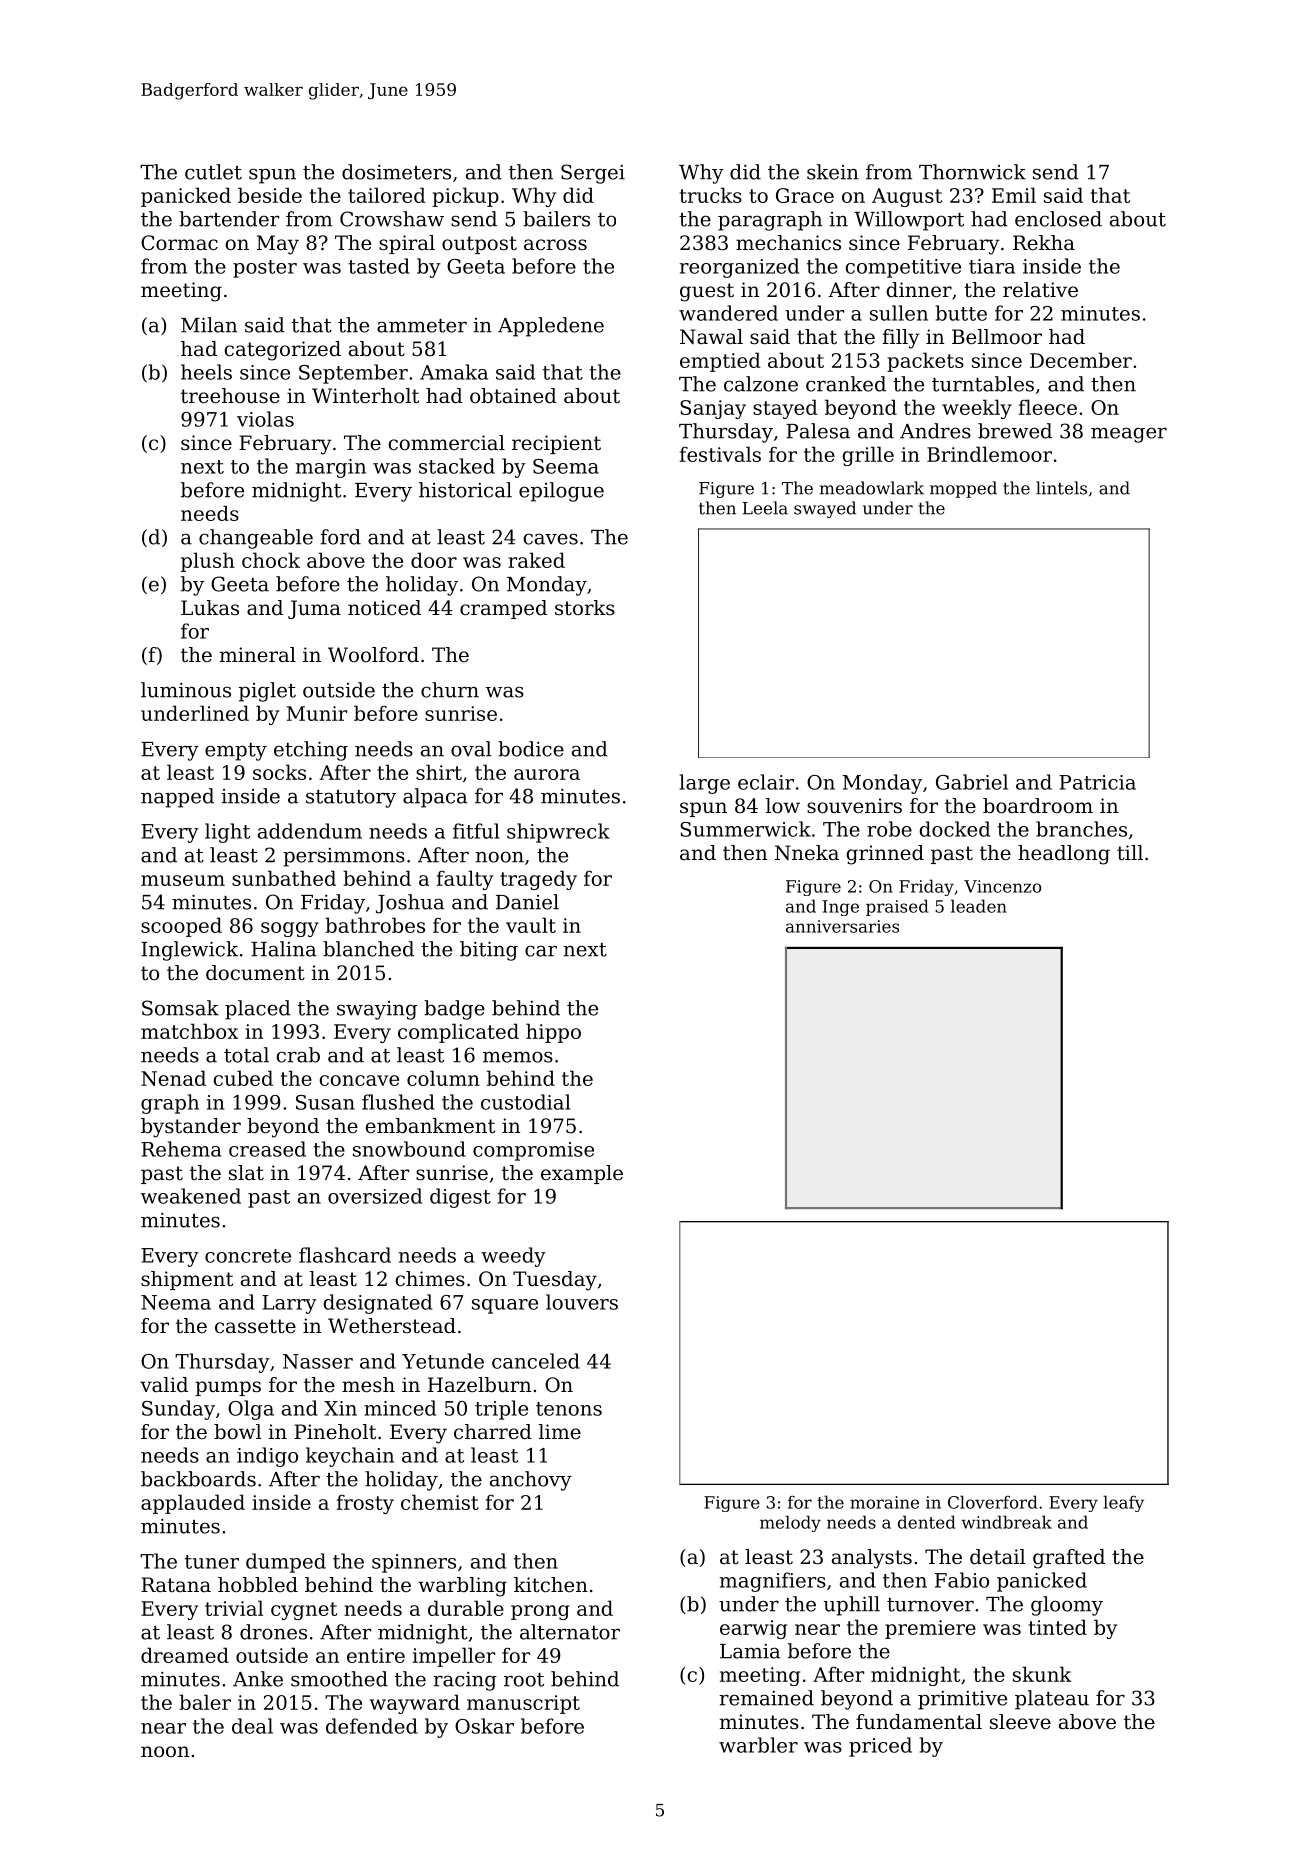  I want to click on leaden, so click(979, 906).
